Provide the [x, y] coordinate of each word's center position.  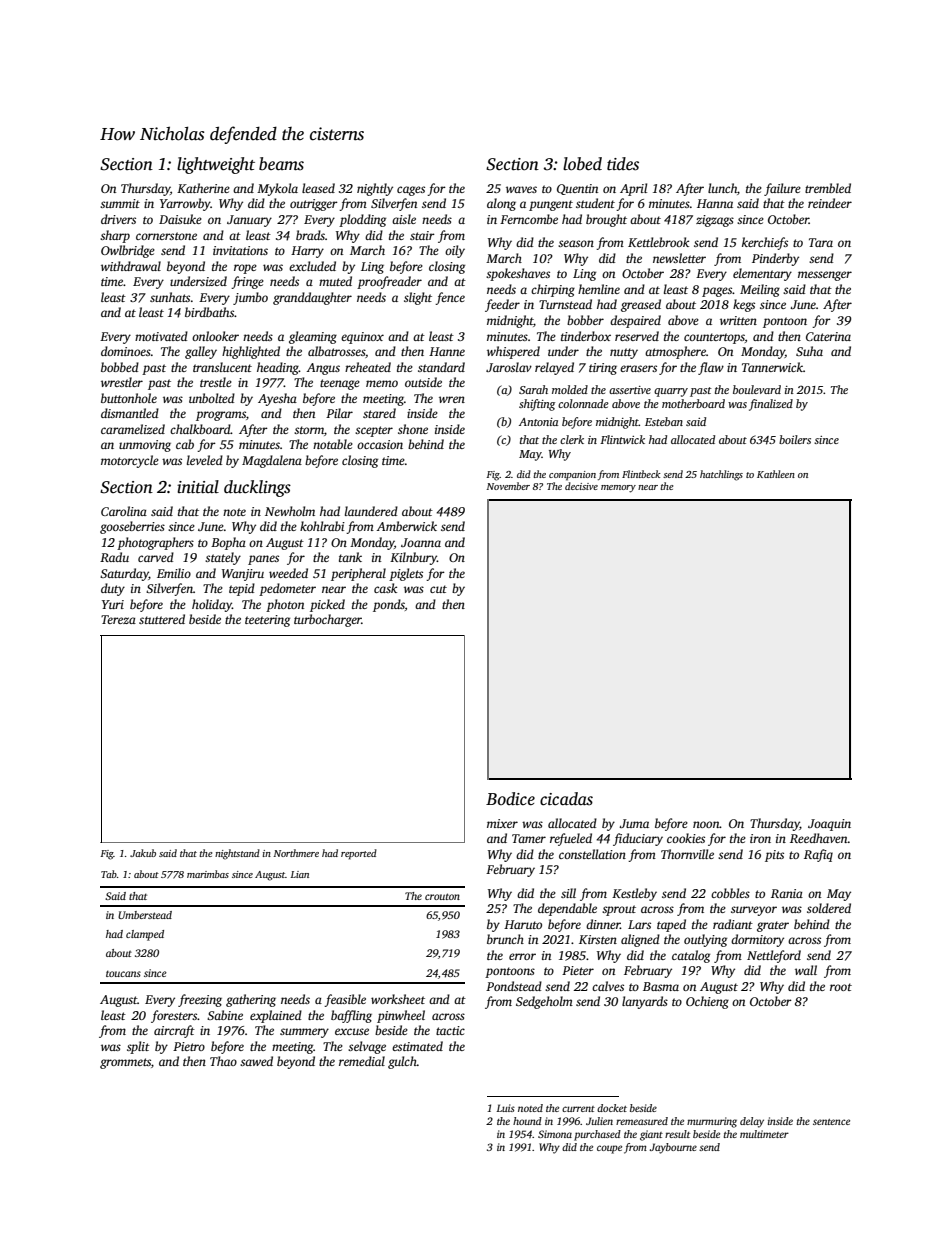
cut [438, 589]
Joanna [421, 542]
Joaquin [829, 825]
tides [623, 164]
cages [411, 191]
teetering [267, 621]
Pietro [189, 1046]
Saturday [124, 574]
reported [359, 854]
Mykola [277, 189]
